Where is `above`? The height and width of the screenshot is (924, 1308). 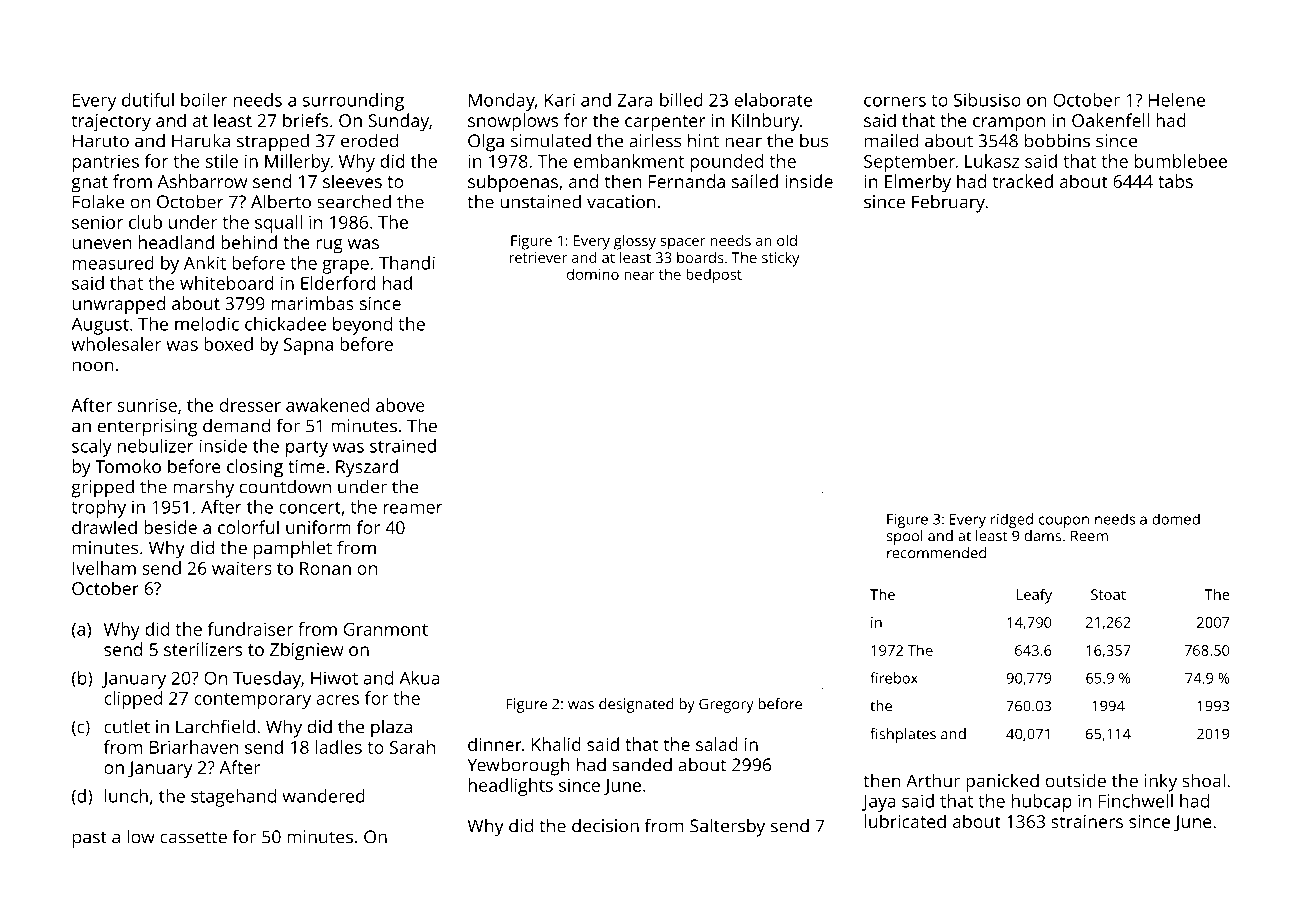
above is located at coordinates (400, 405).
